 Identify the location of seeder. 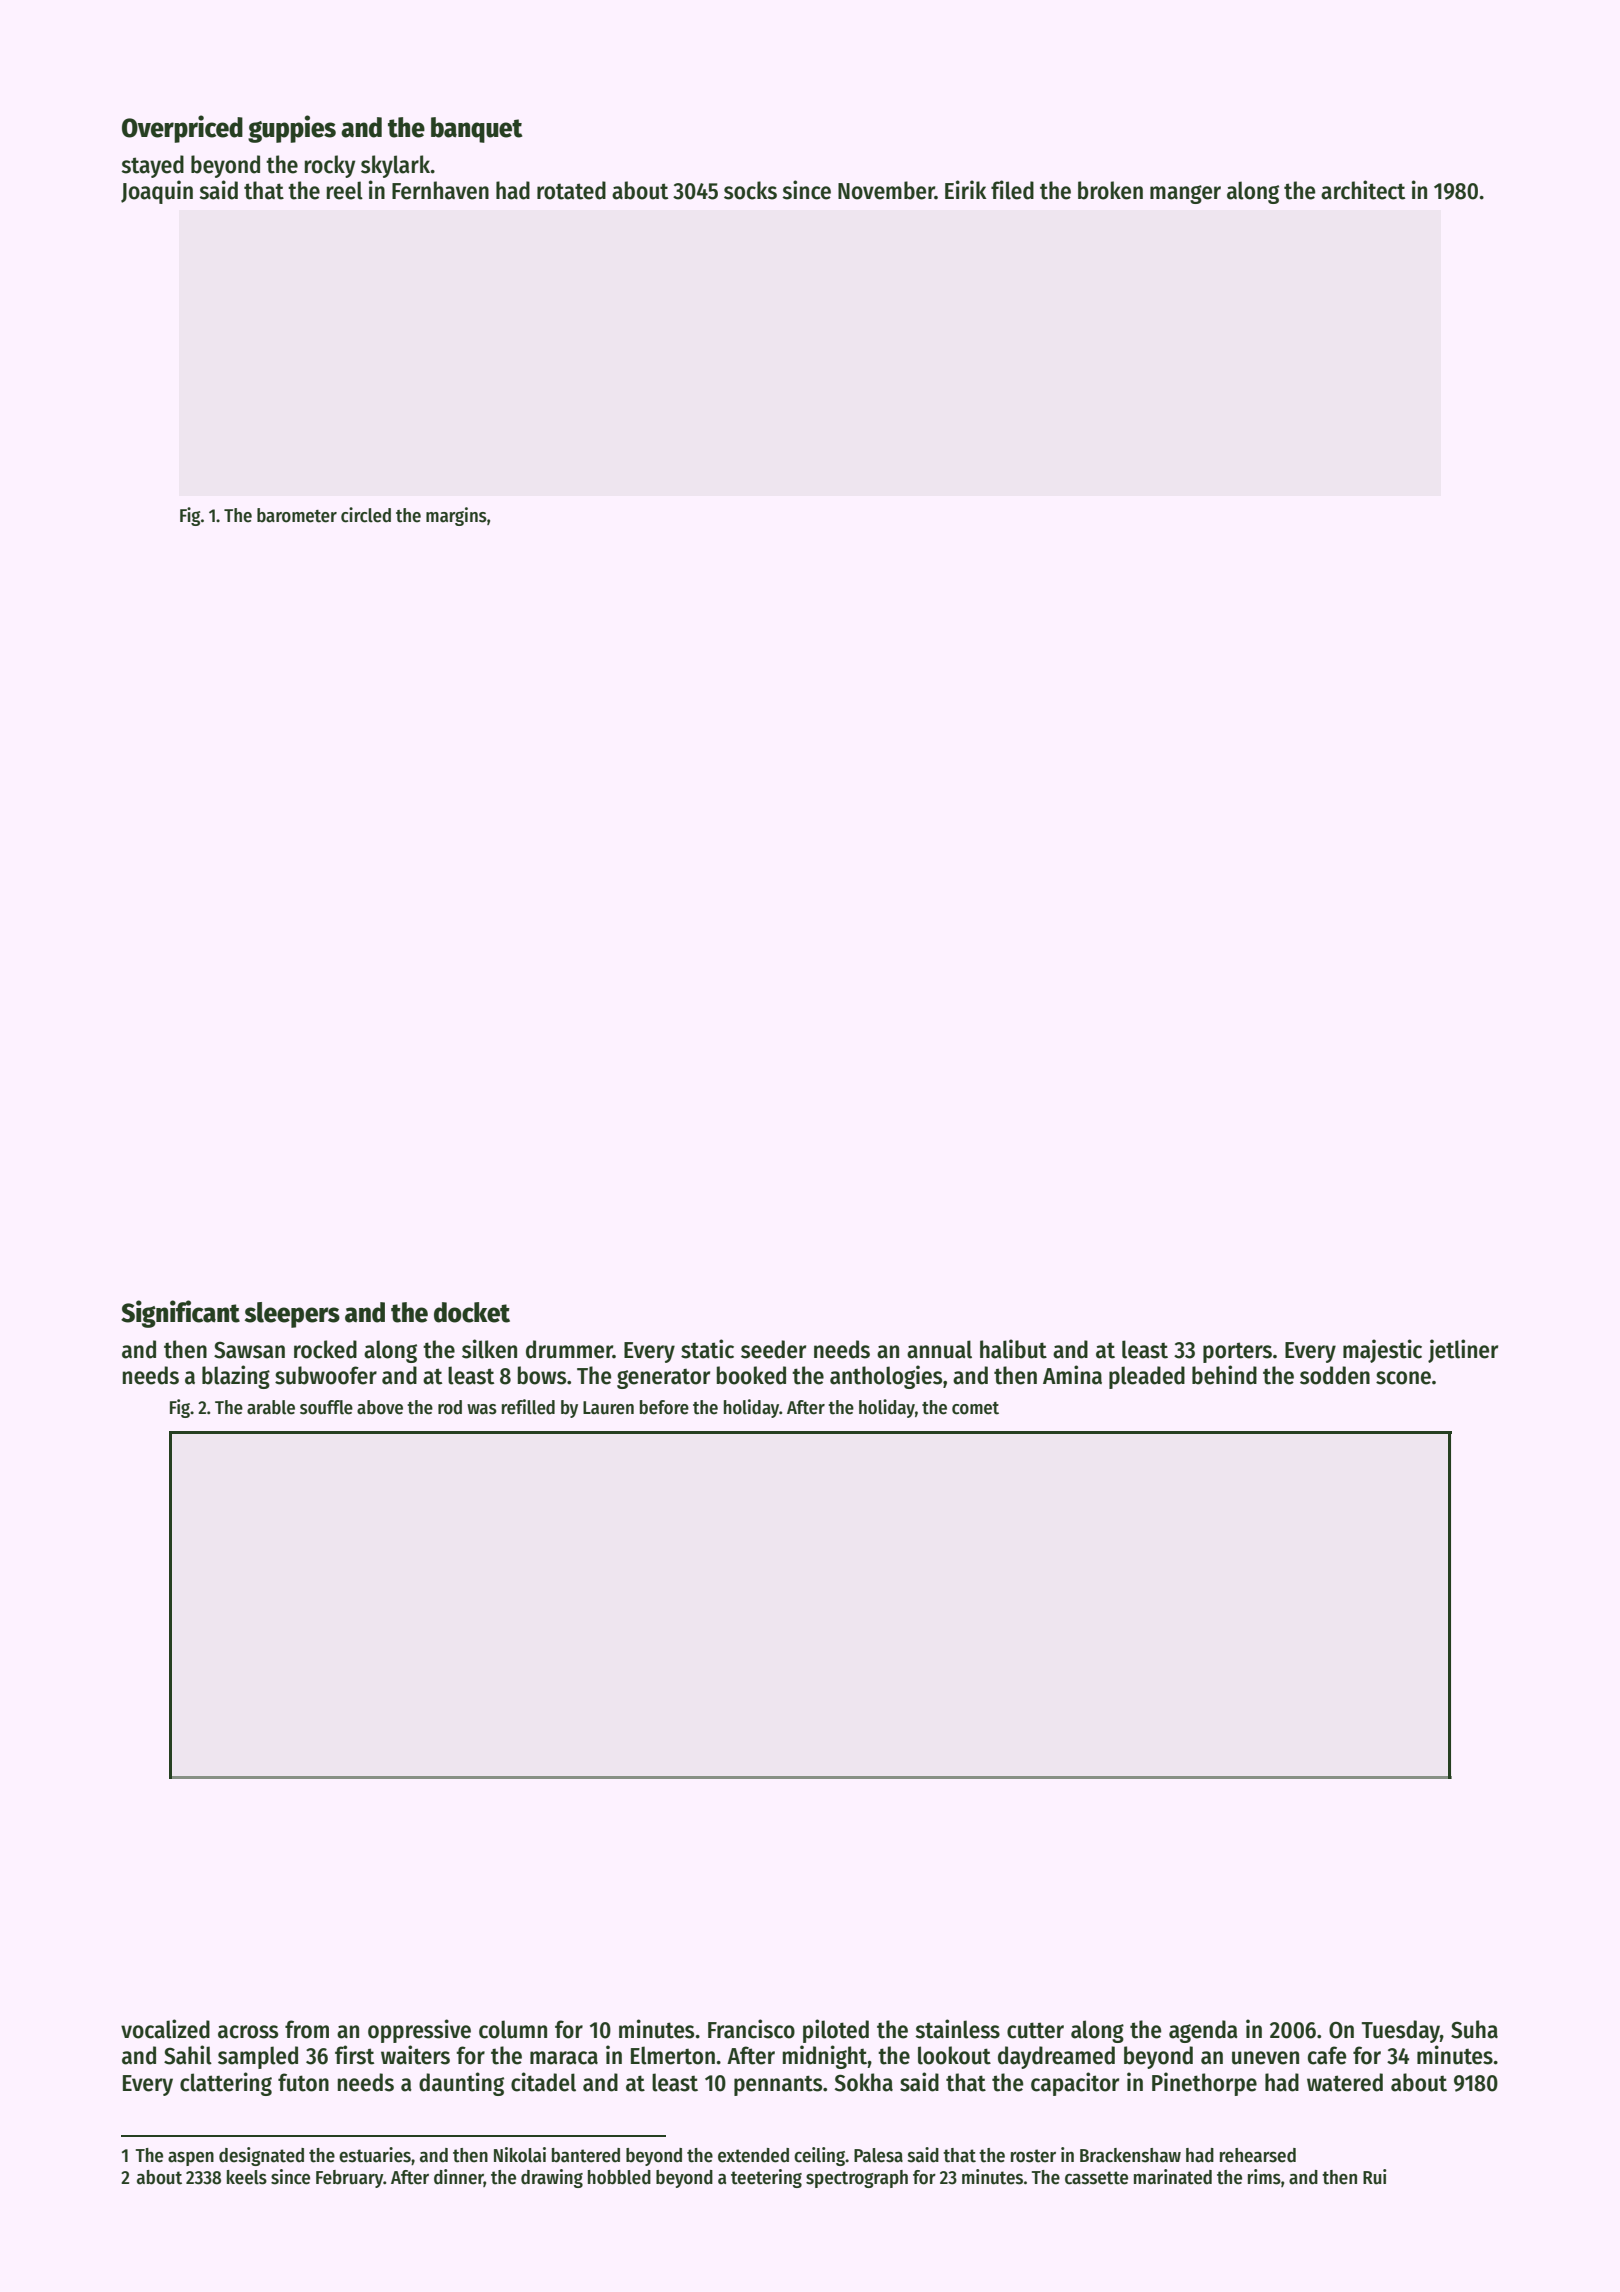
(773, 1349).
